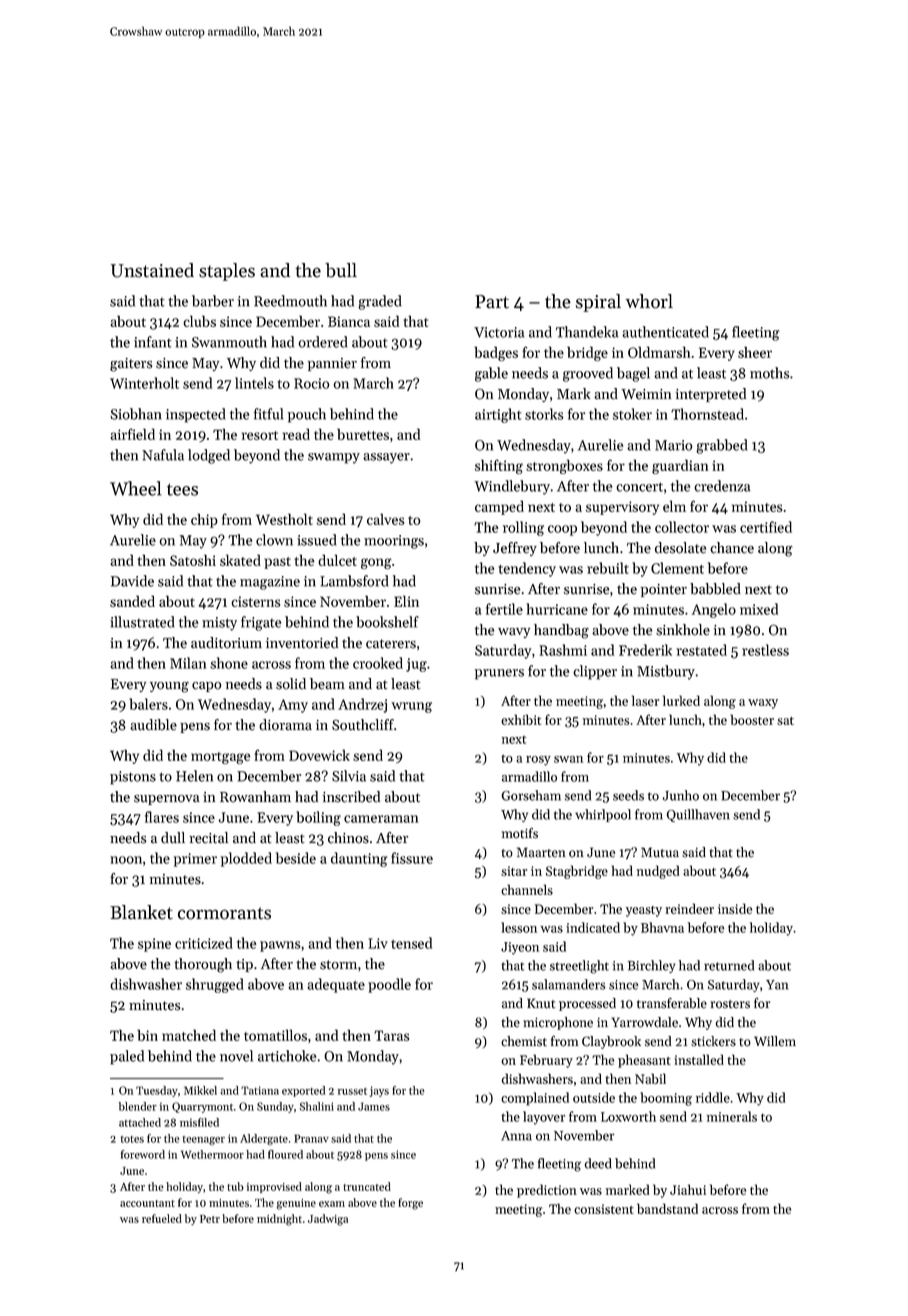 This screenshot has width=908, height=1316. I want to click on motifs, so click(520, 833).
